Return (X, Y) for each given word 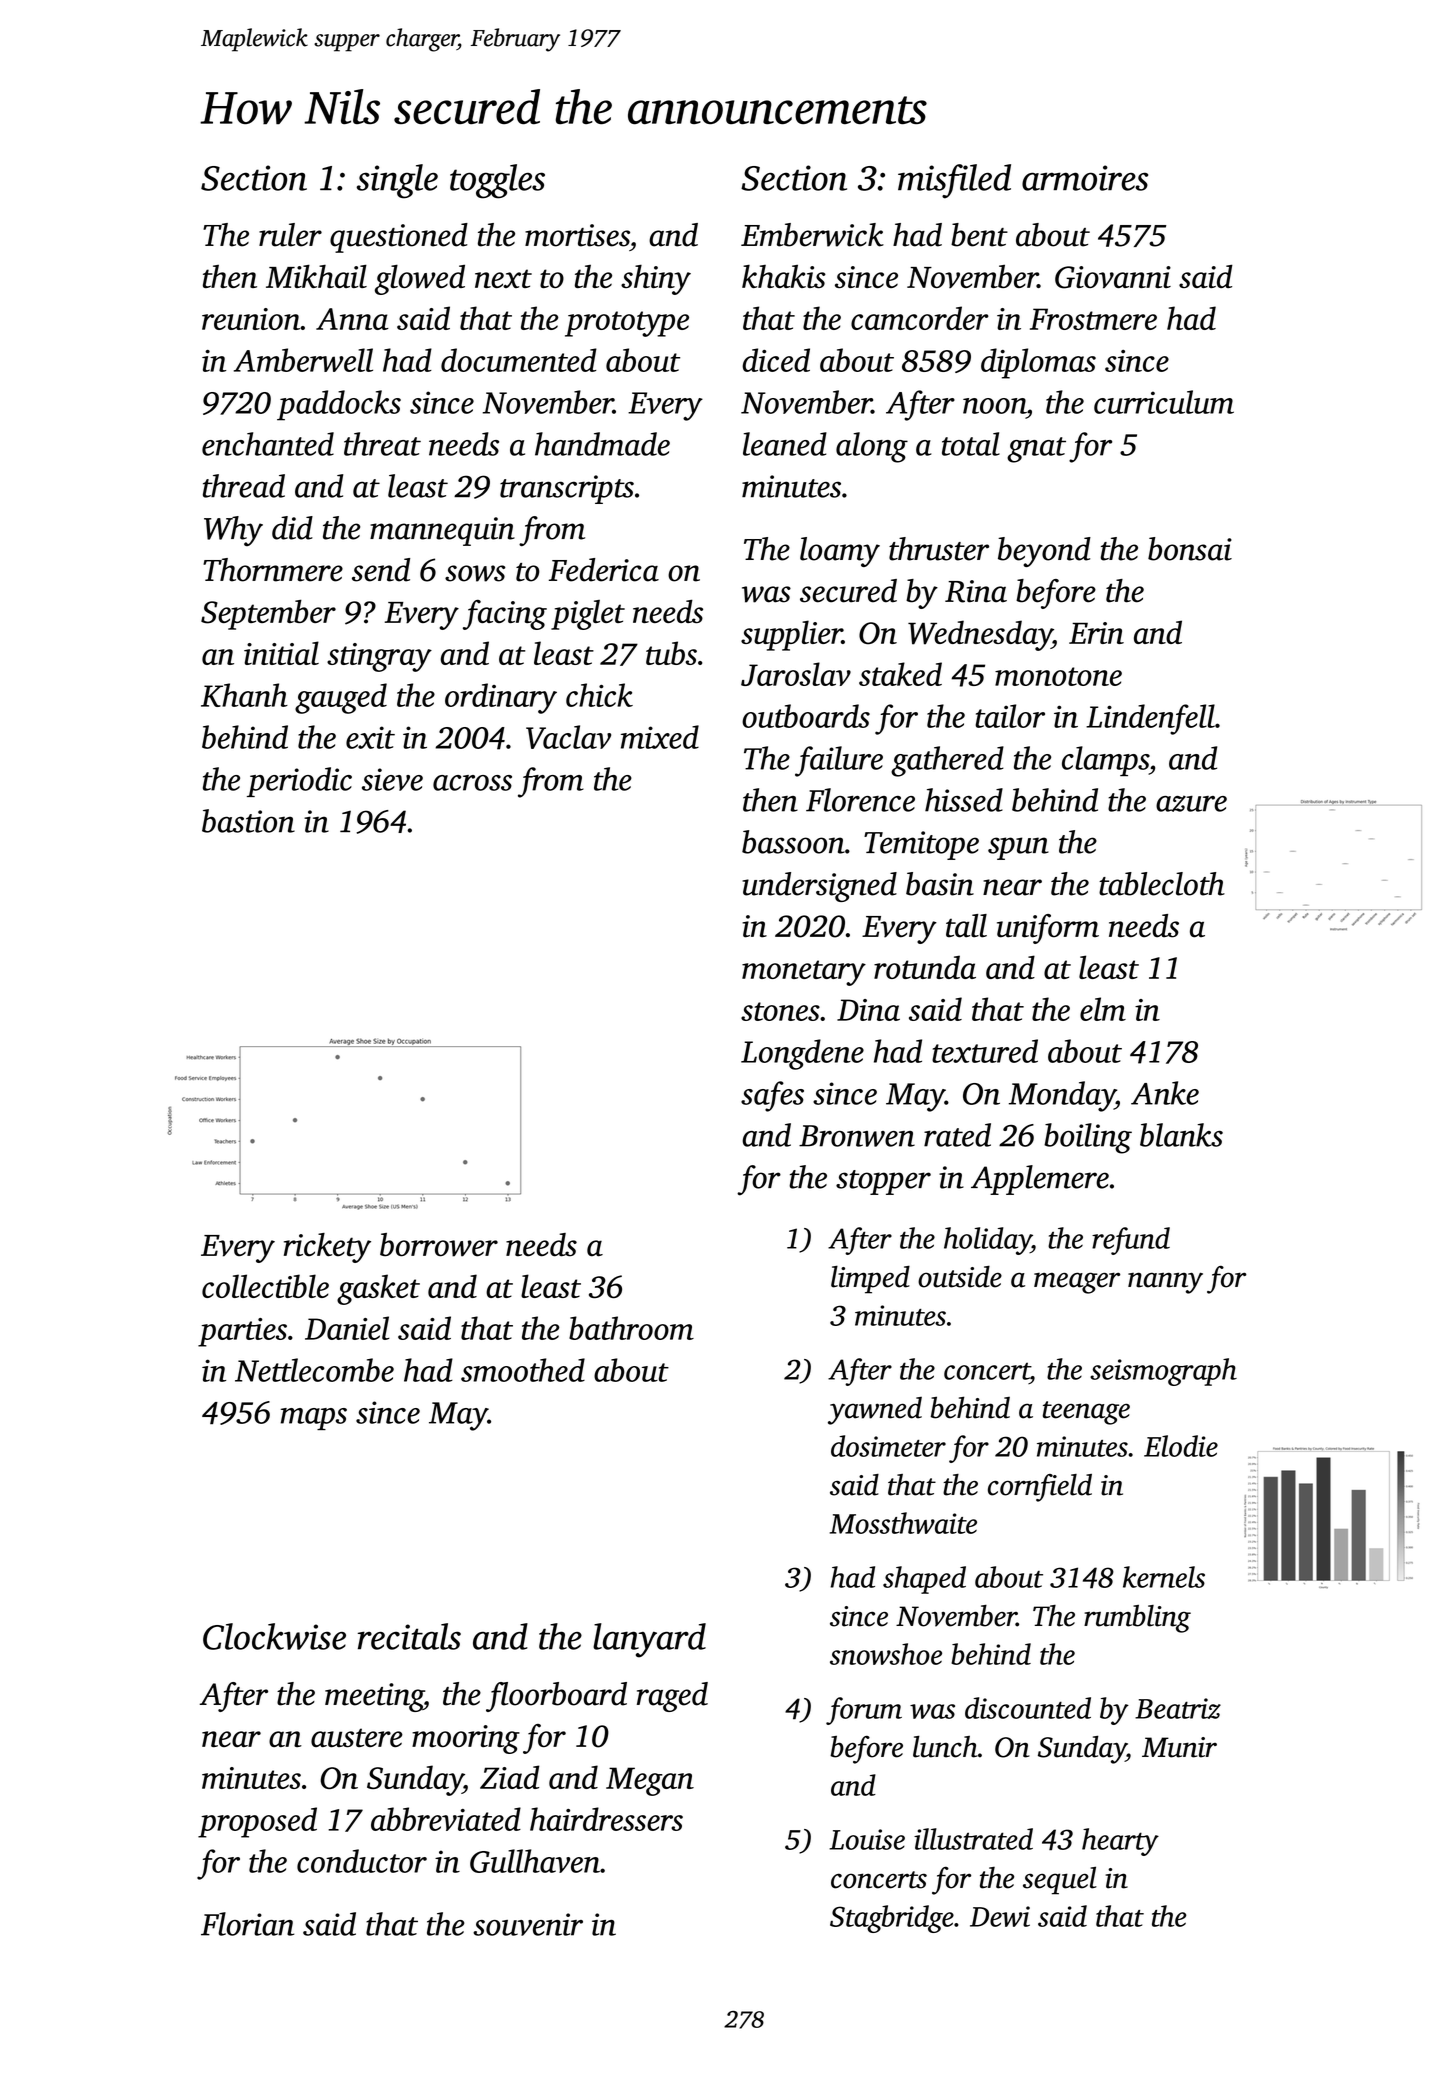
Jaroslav (796, 674)
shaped (924, 1580)
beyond (1044, 552)
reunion (251, 319)
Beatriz (1178, 1708)
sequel (1060, 1880)
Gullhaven (535, 1861)
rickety (327, 1248)
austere (357, 1738)
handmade (602, 444)
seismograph (1163, 1372)
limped (870, 1279)
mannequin (442, 531)
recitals (409, 1636)
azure (1191, 803)
